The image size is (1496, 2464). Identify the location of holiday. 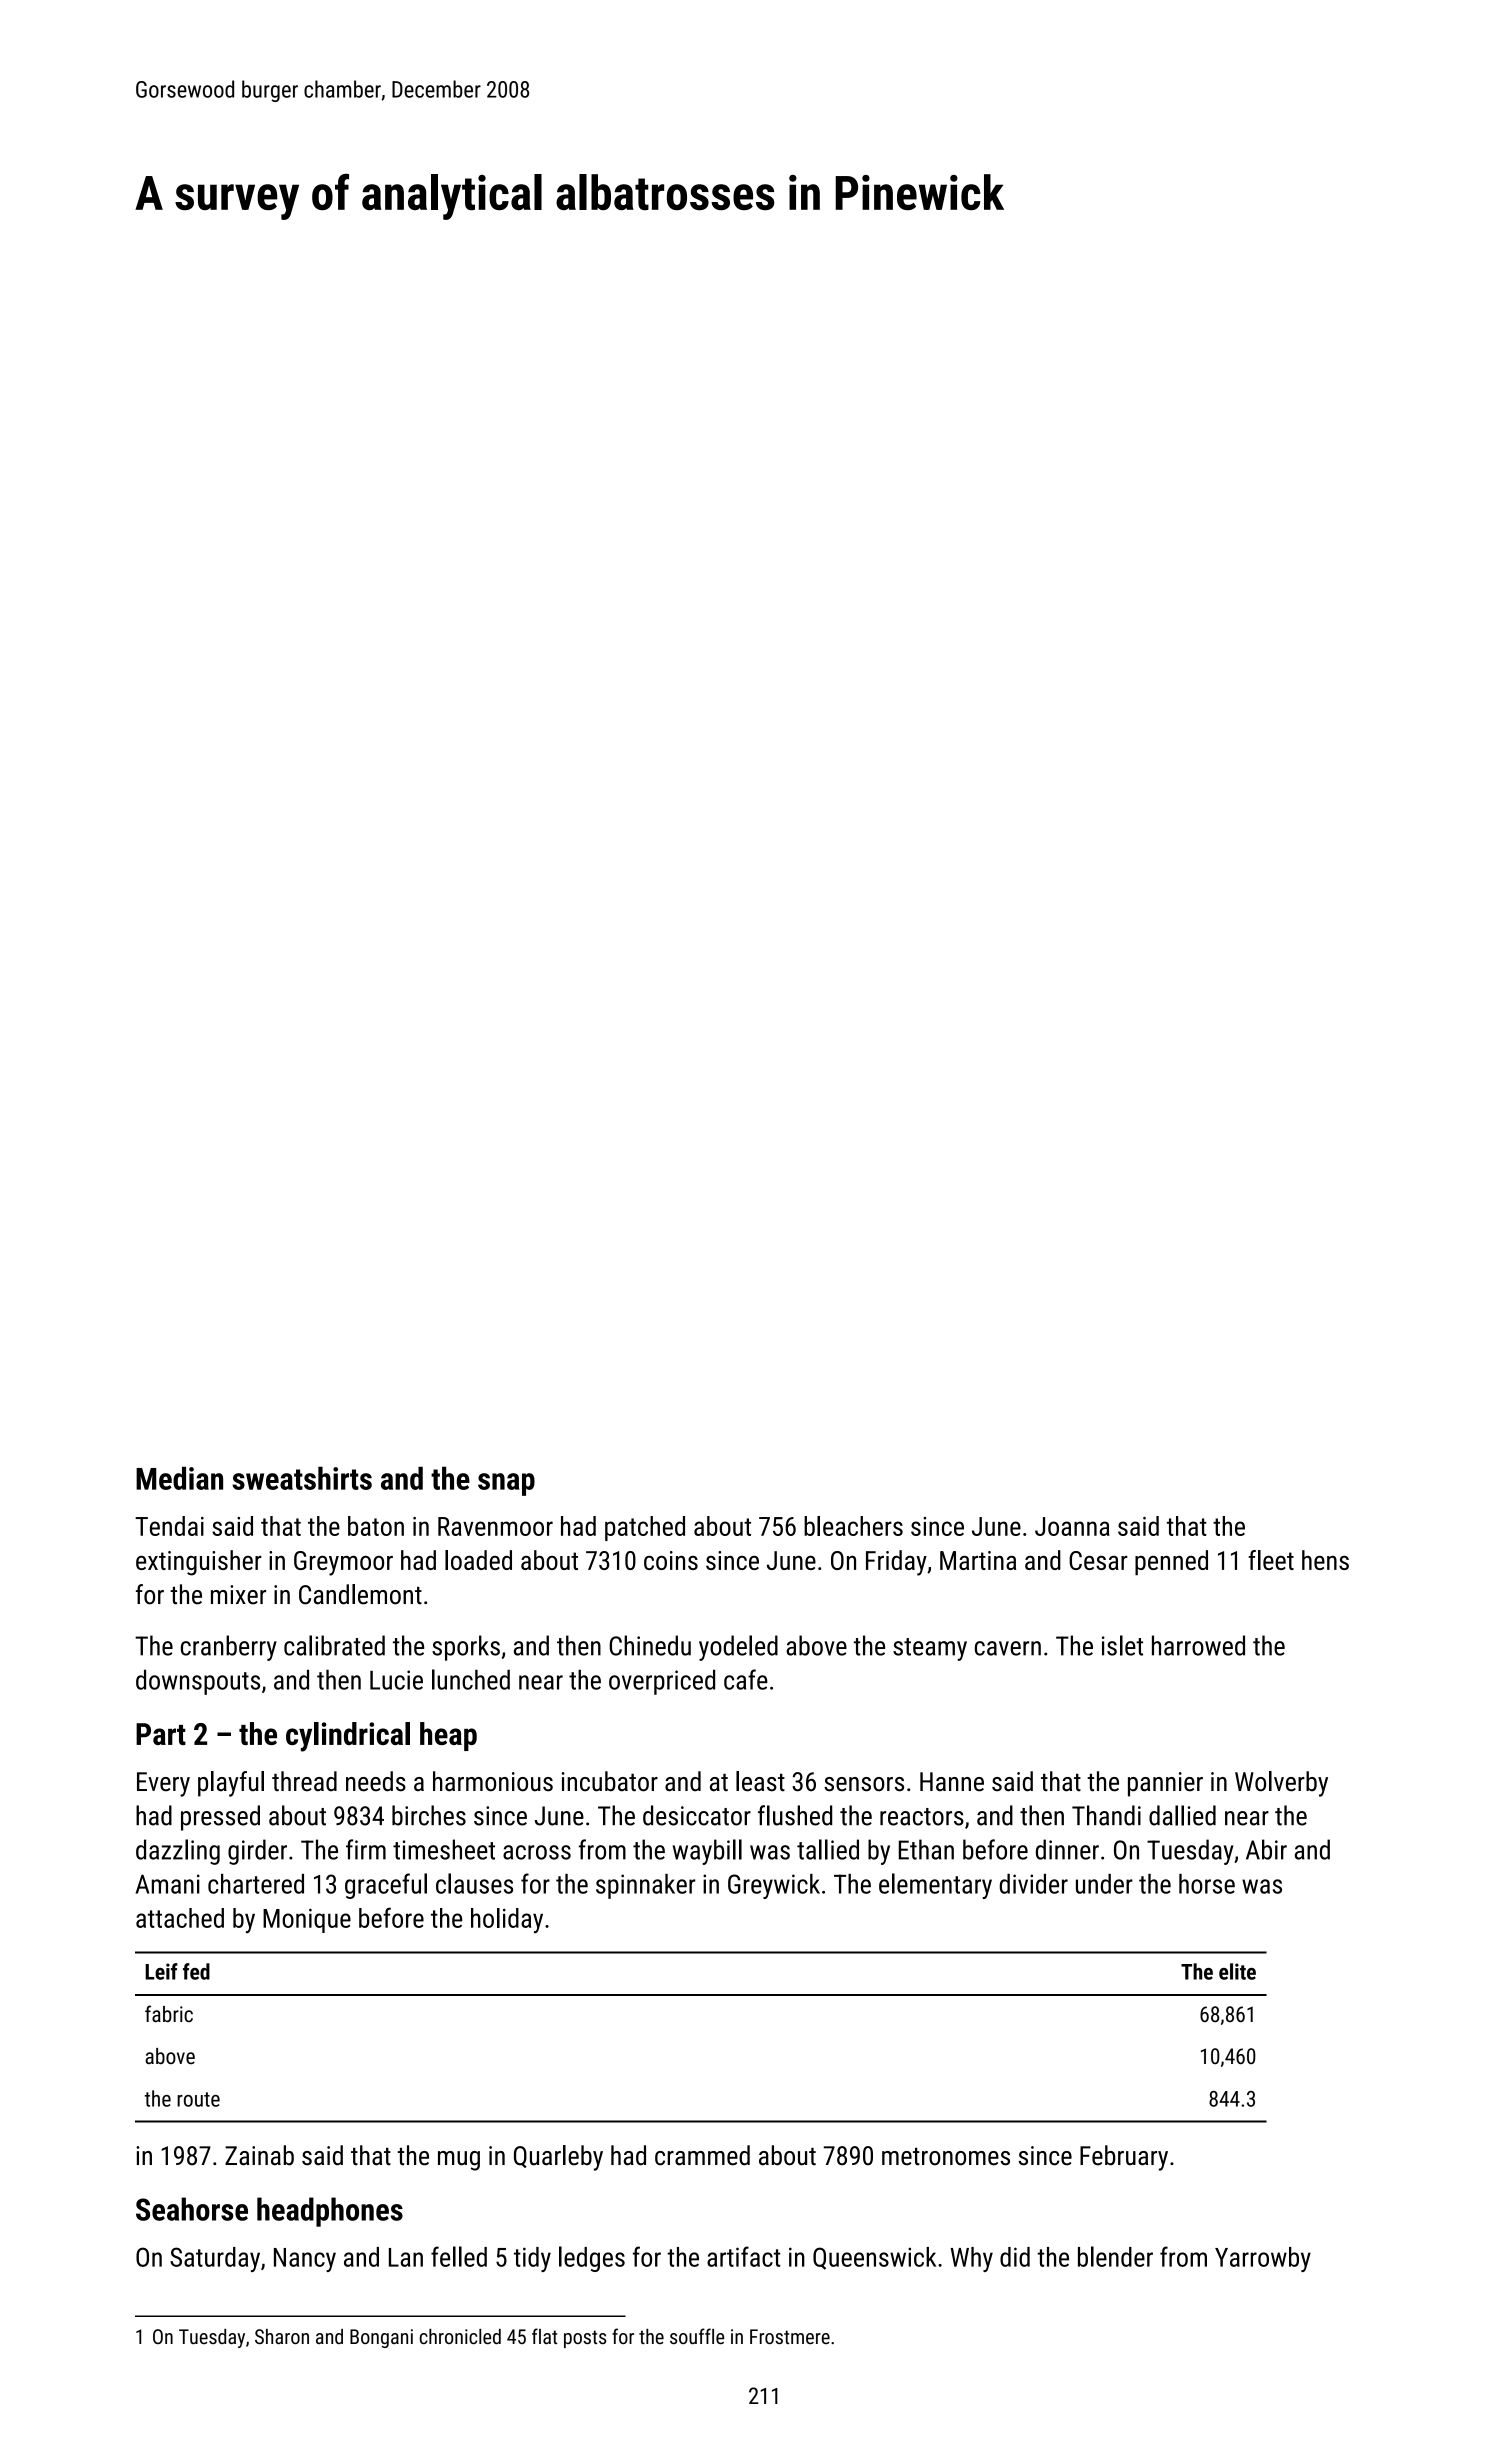
(507, 1920).
